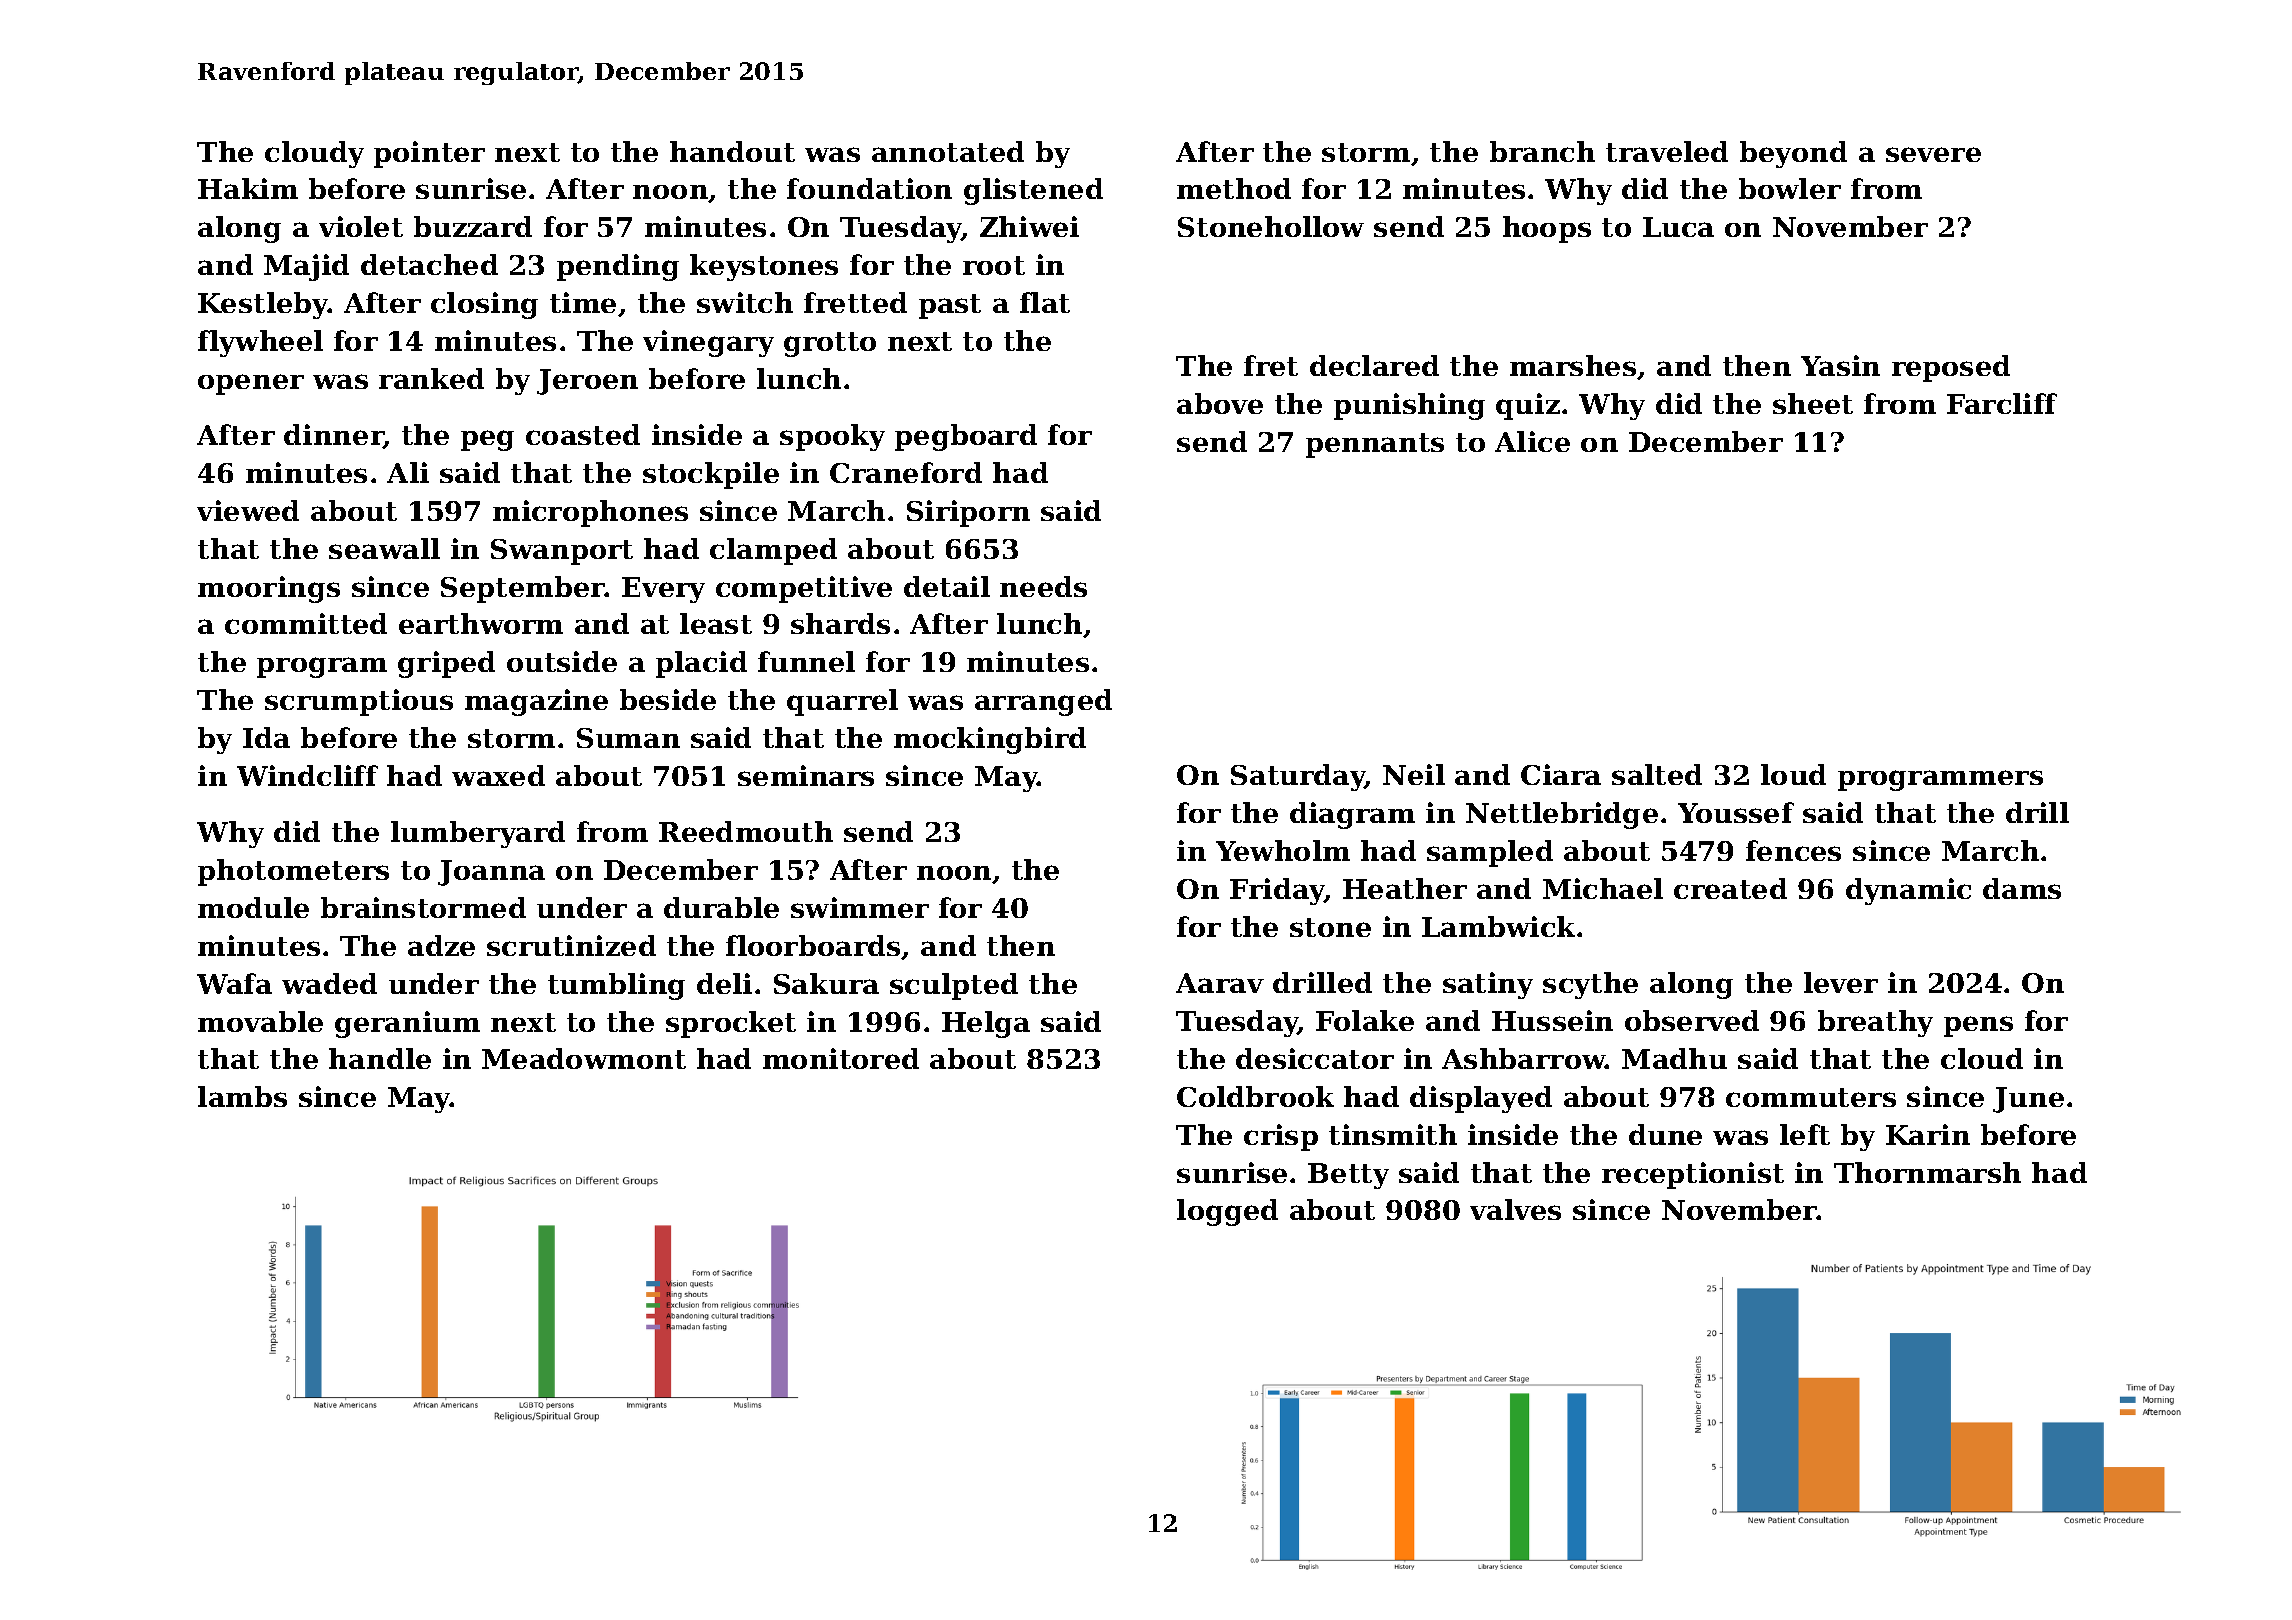 This screenshot has width=2292, height=1620. What do you see at coordinates (990, 740) in the screenshot?
I see `mockingbird` at bounding box center [990, 740].
